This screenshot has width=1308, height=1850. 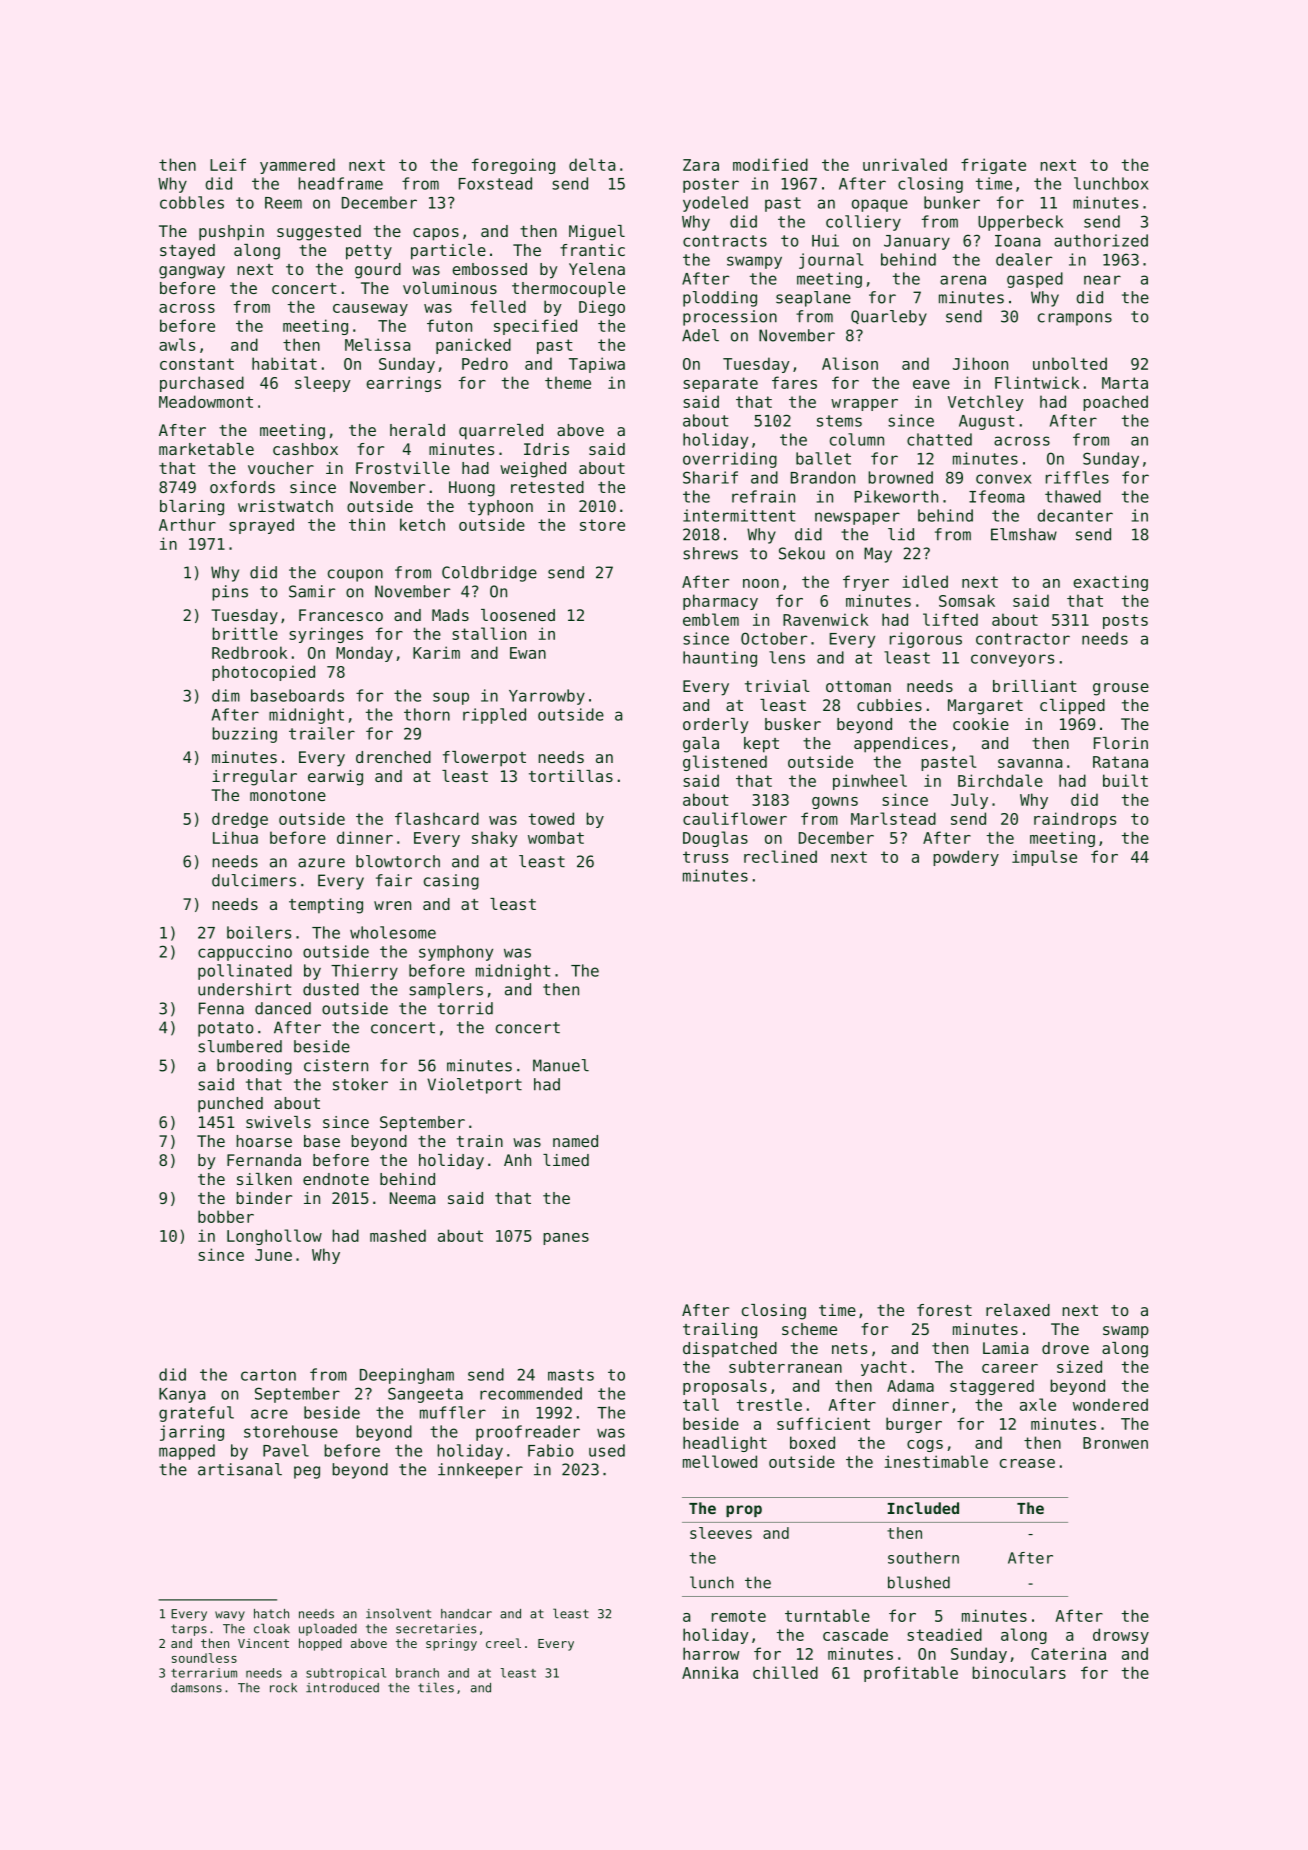 What do you see at coordinates (465, 1008) in the screenshot?
I see `torrid` at bounding box center [465, 1008].
